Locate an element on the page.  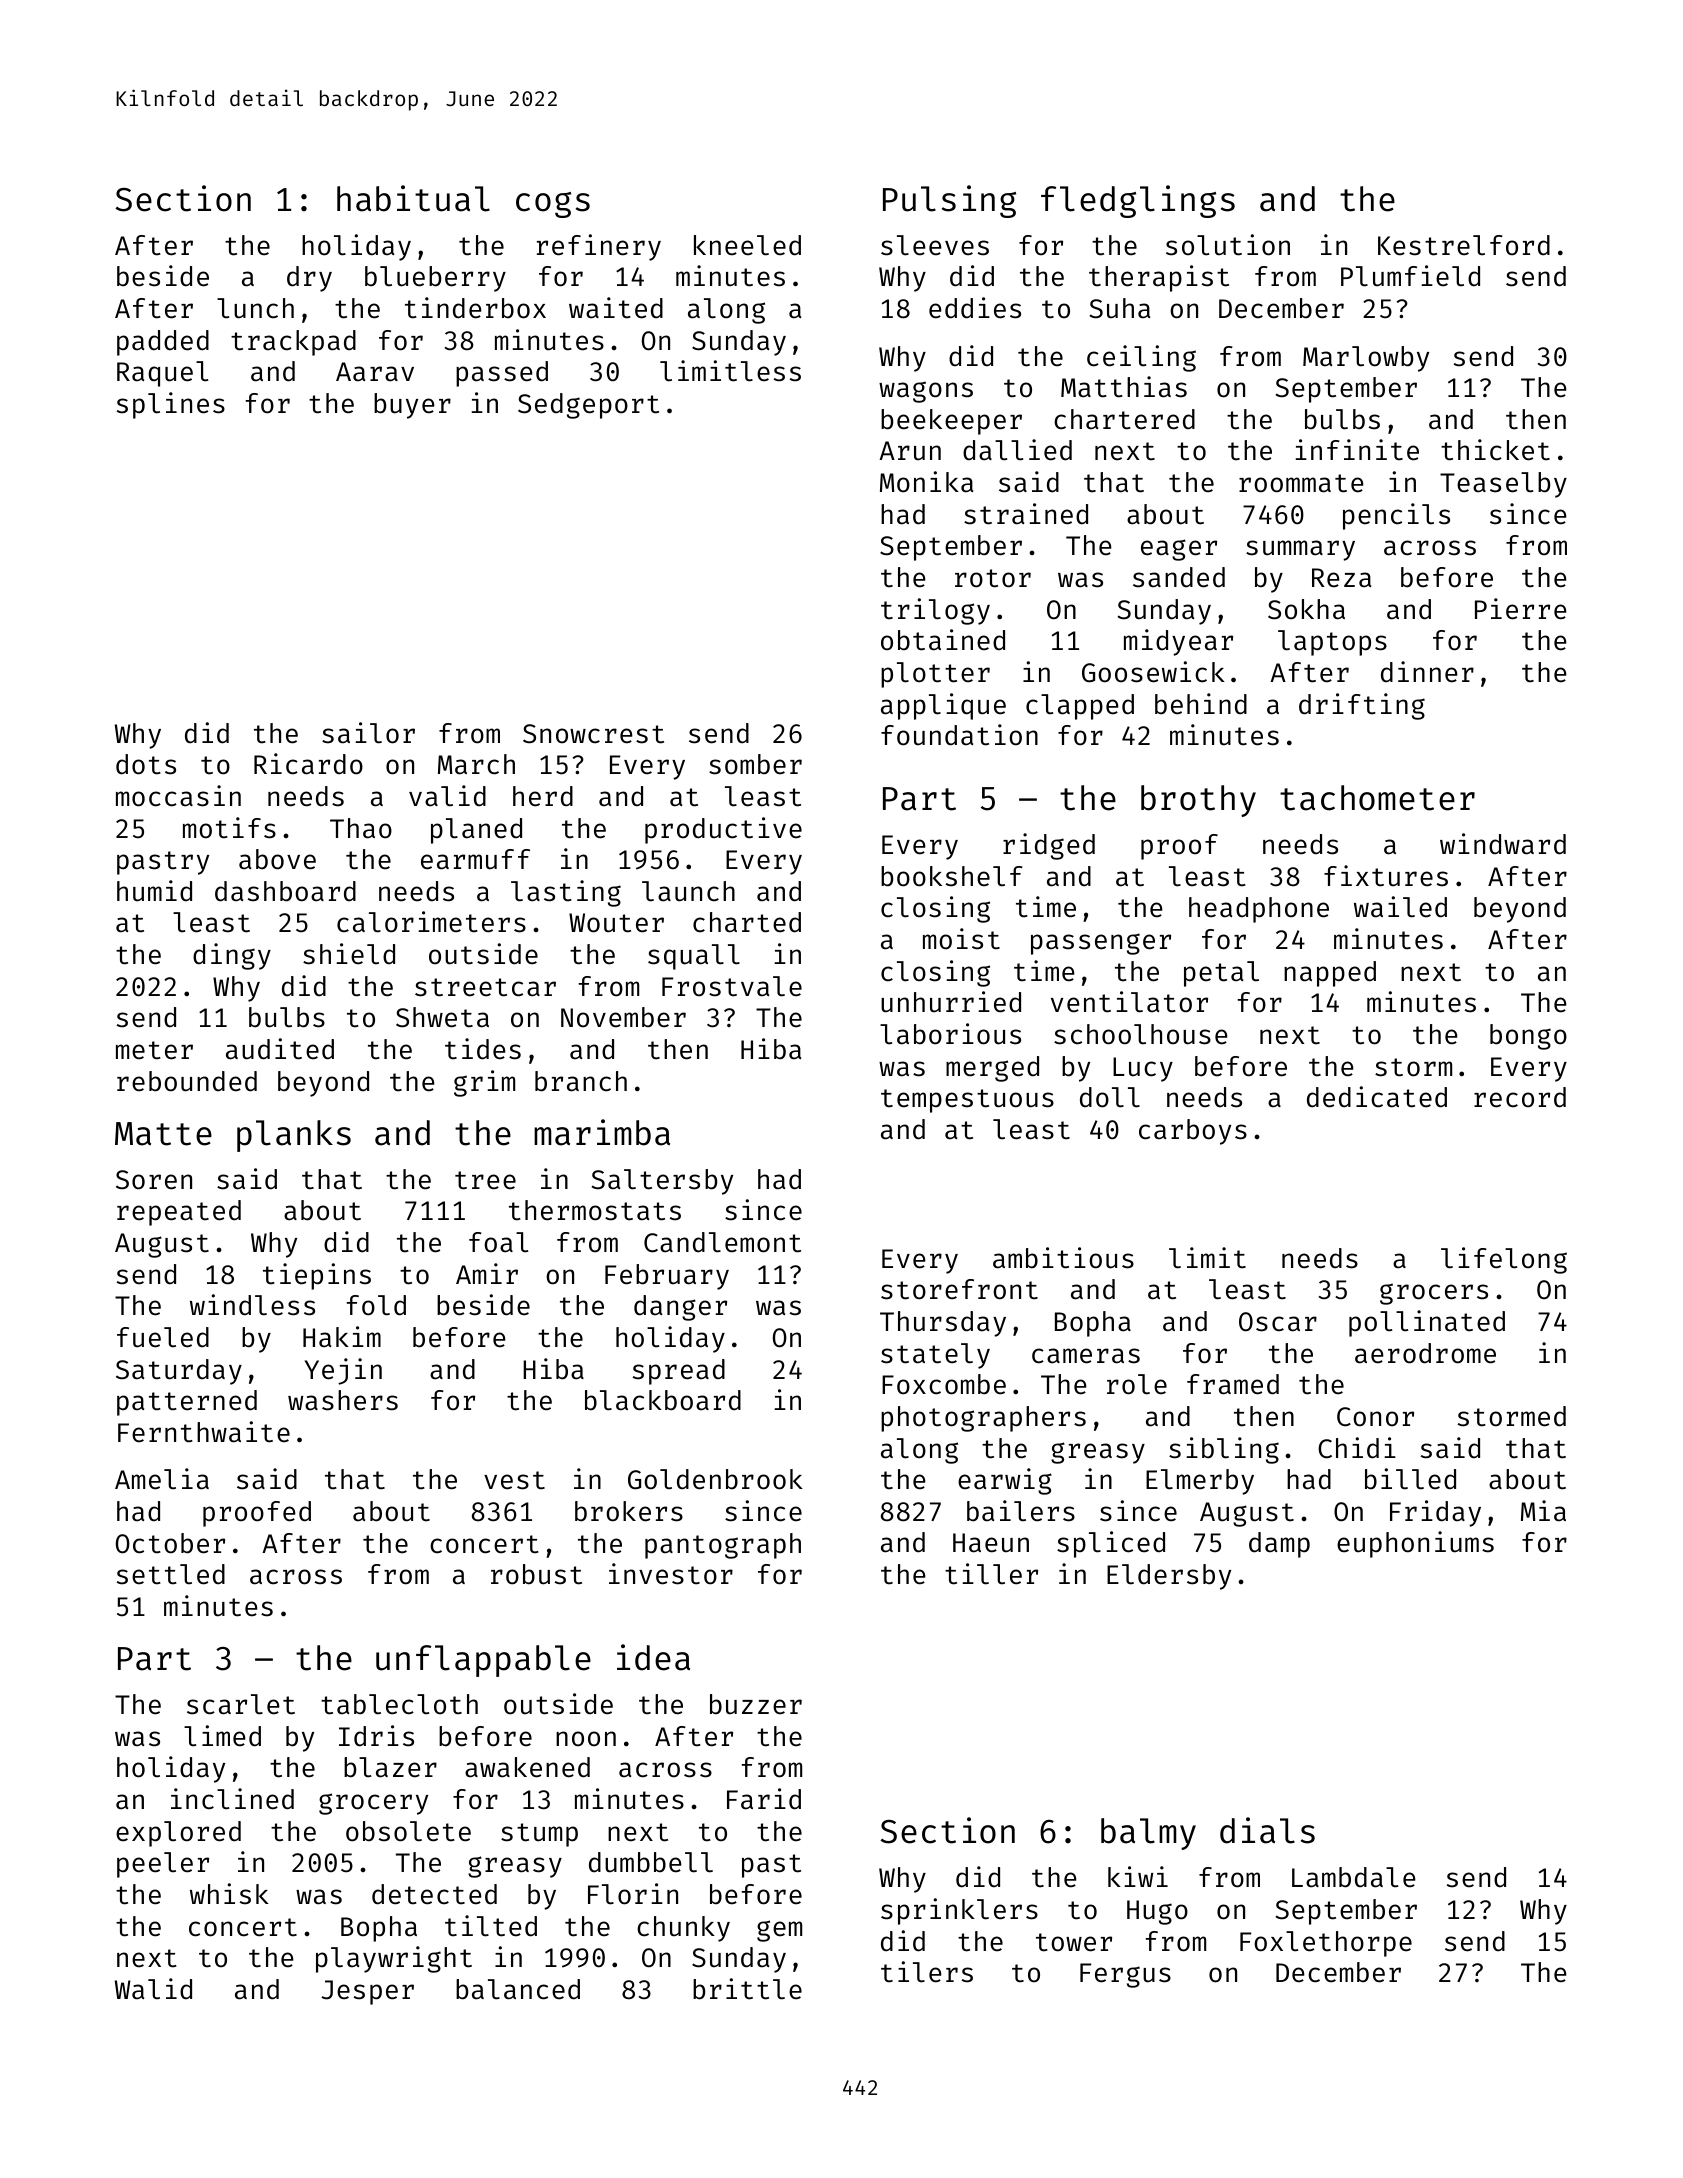
brittle is located at coordinates (747, 1989).
